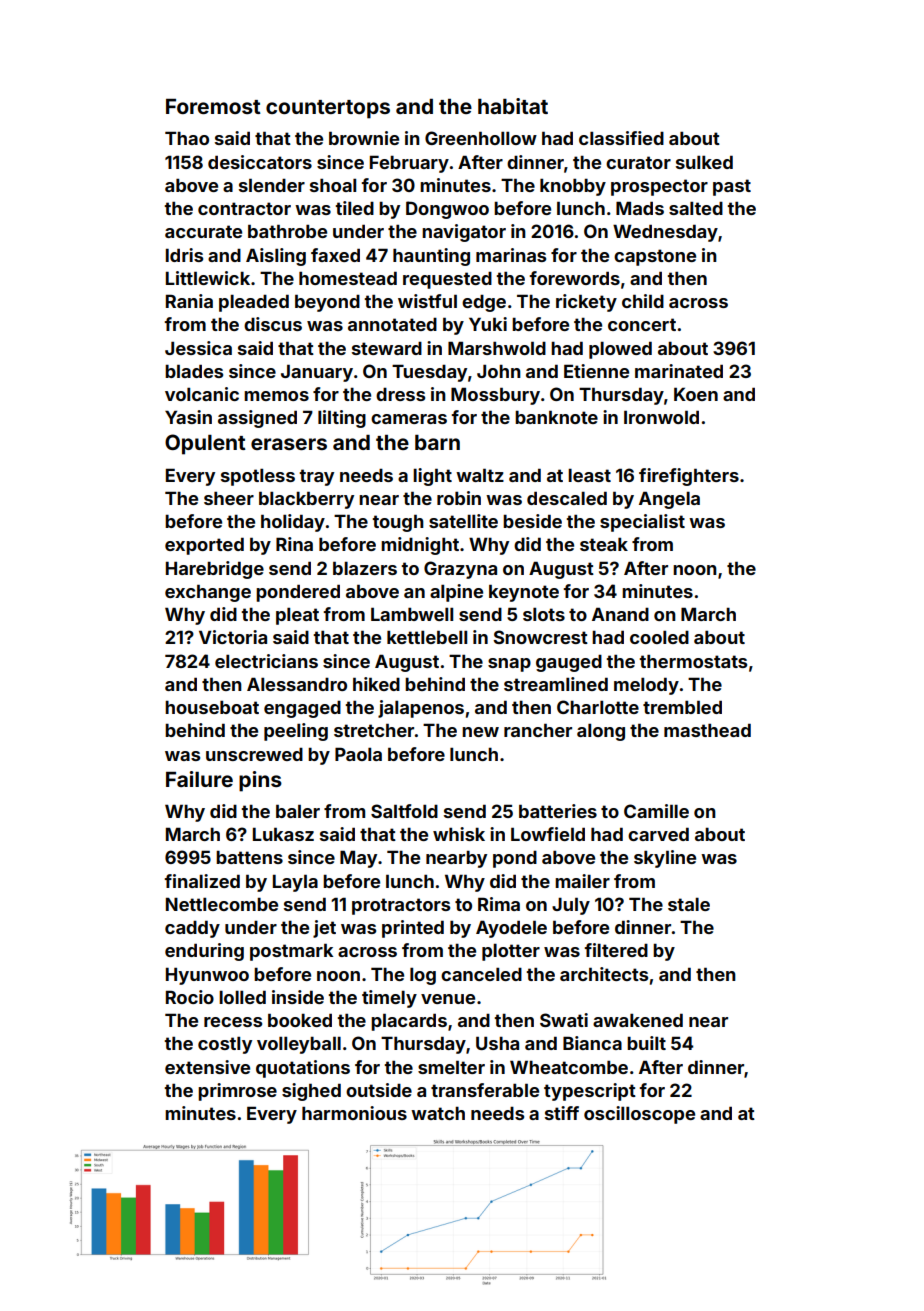  What do you see at coordinates (276, 396) in the document?
I see `memos` at bounding box center [276, 396].
